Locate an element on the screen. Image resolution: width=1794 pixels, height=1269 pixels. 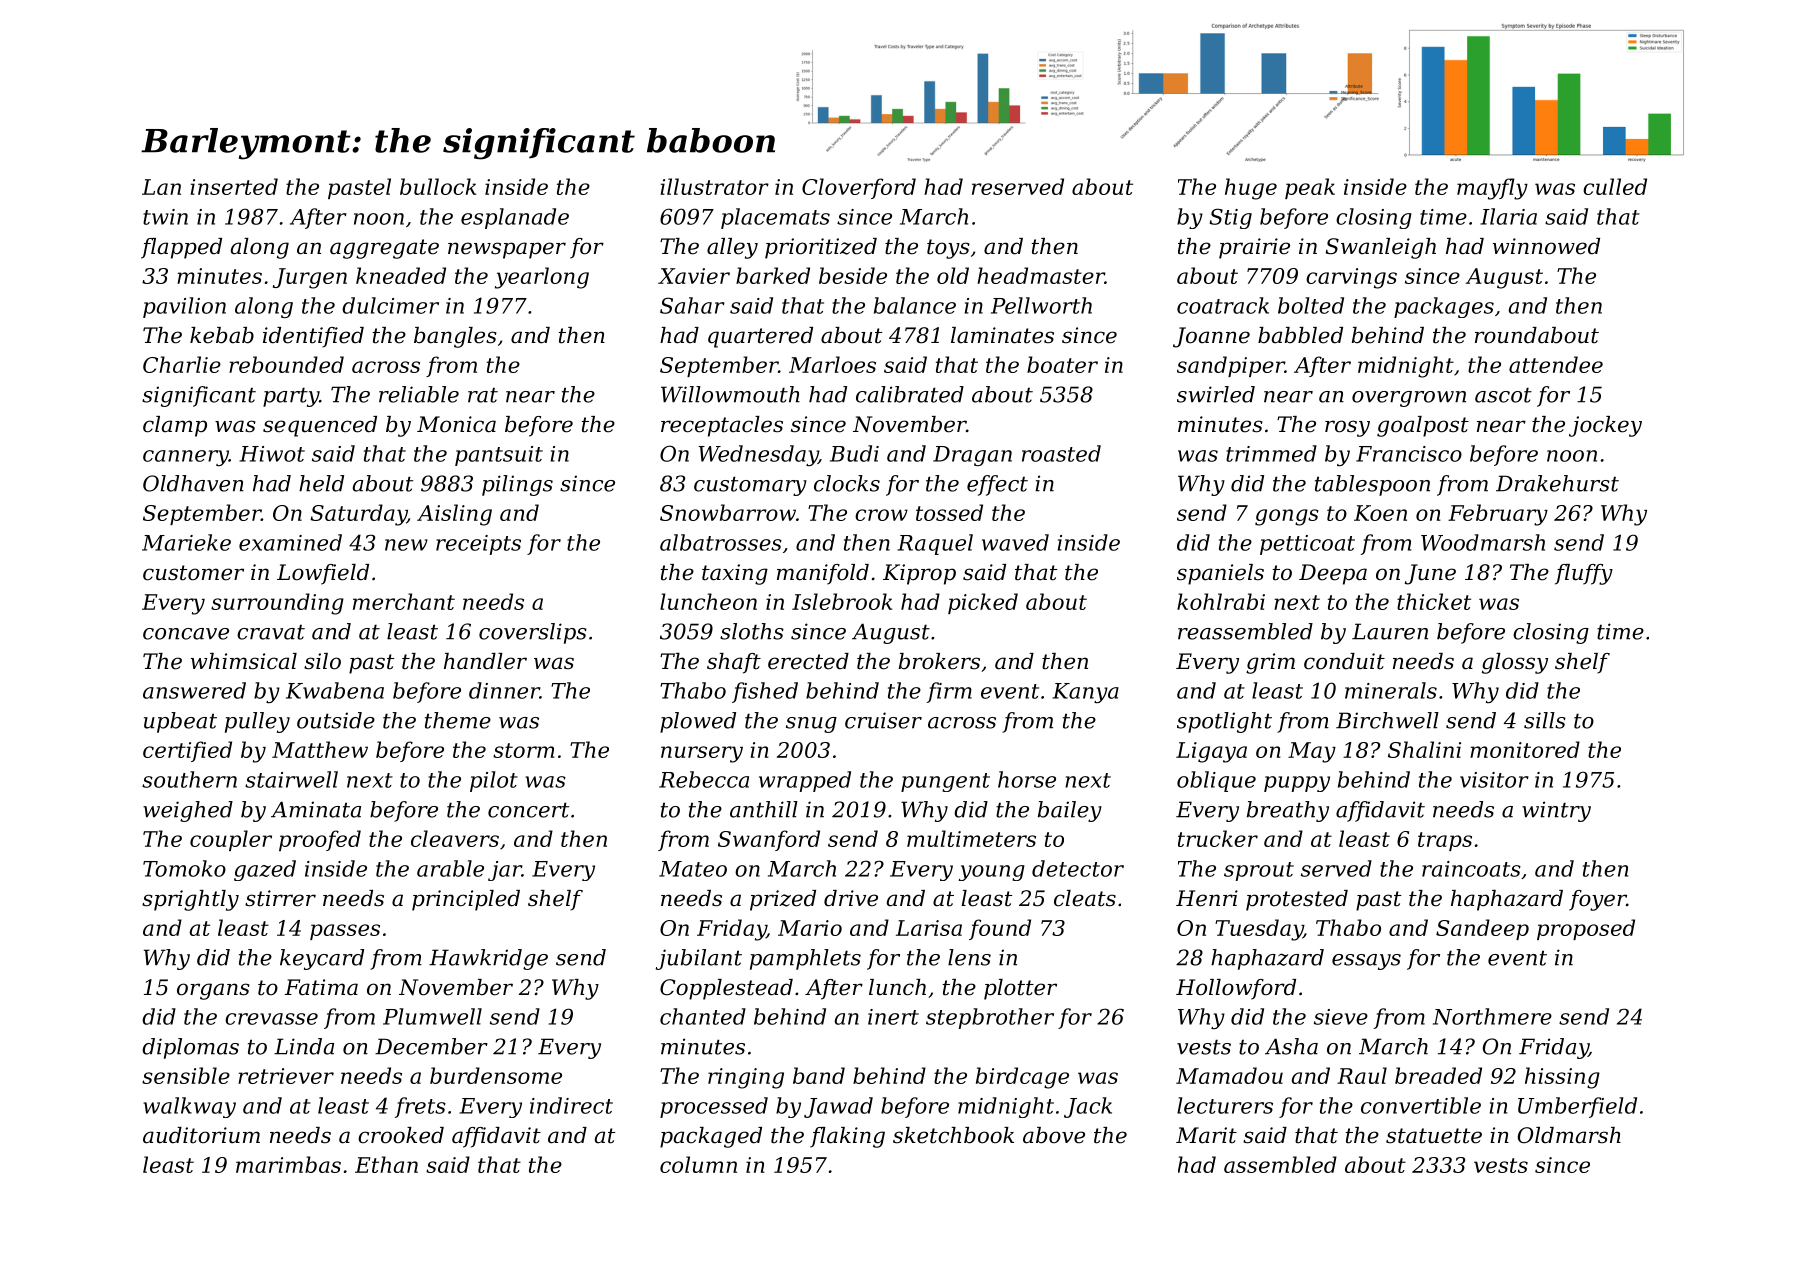
sills is located at coordinates (1545, 720).
